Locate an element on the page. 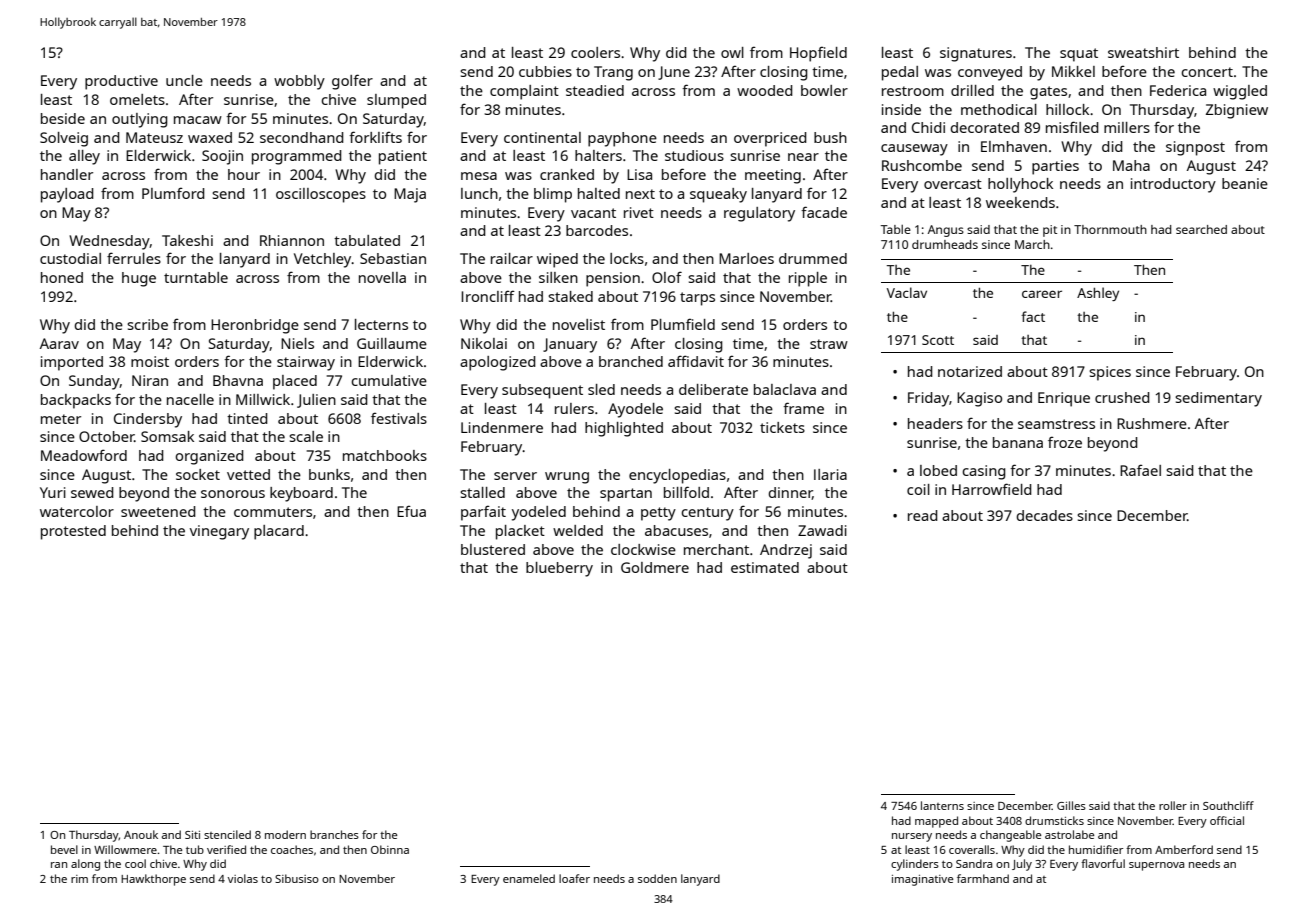 The width and height of the document is (1308, 924). watercolor is located at coordinates (77, 511).
